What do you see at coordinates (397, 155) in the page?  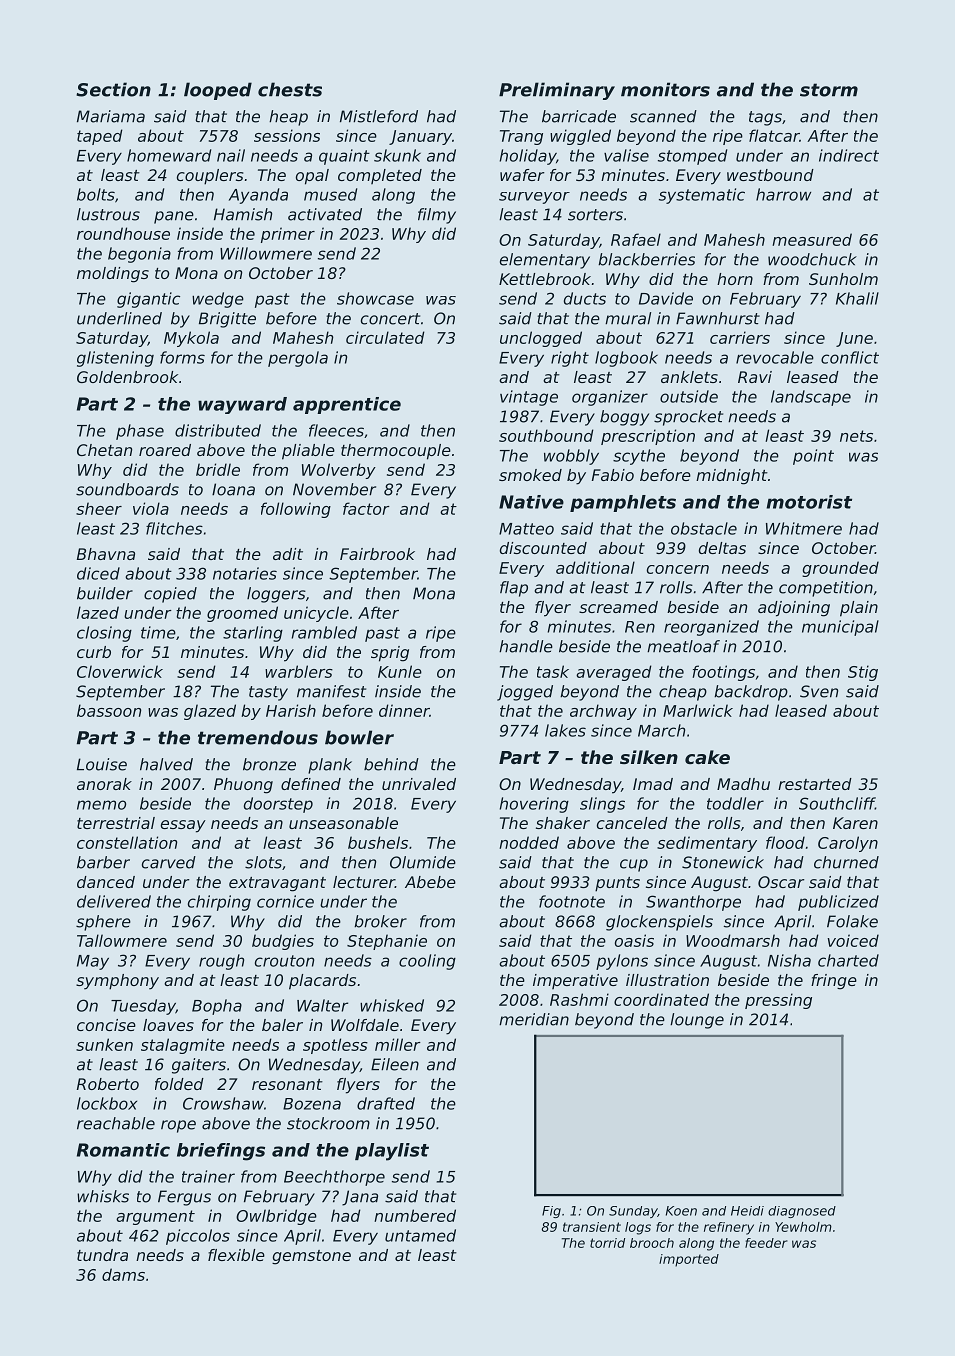 I see `skunk` at bounding box center [397, 155].
